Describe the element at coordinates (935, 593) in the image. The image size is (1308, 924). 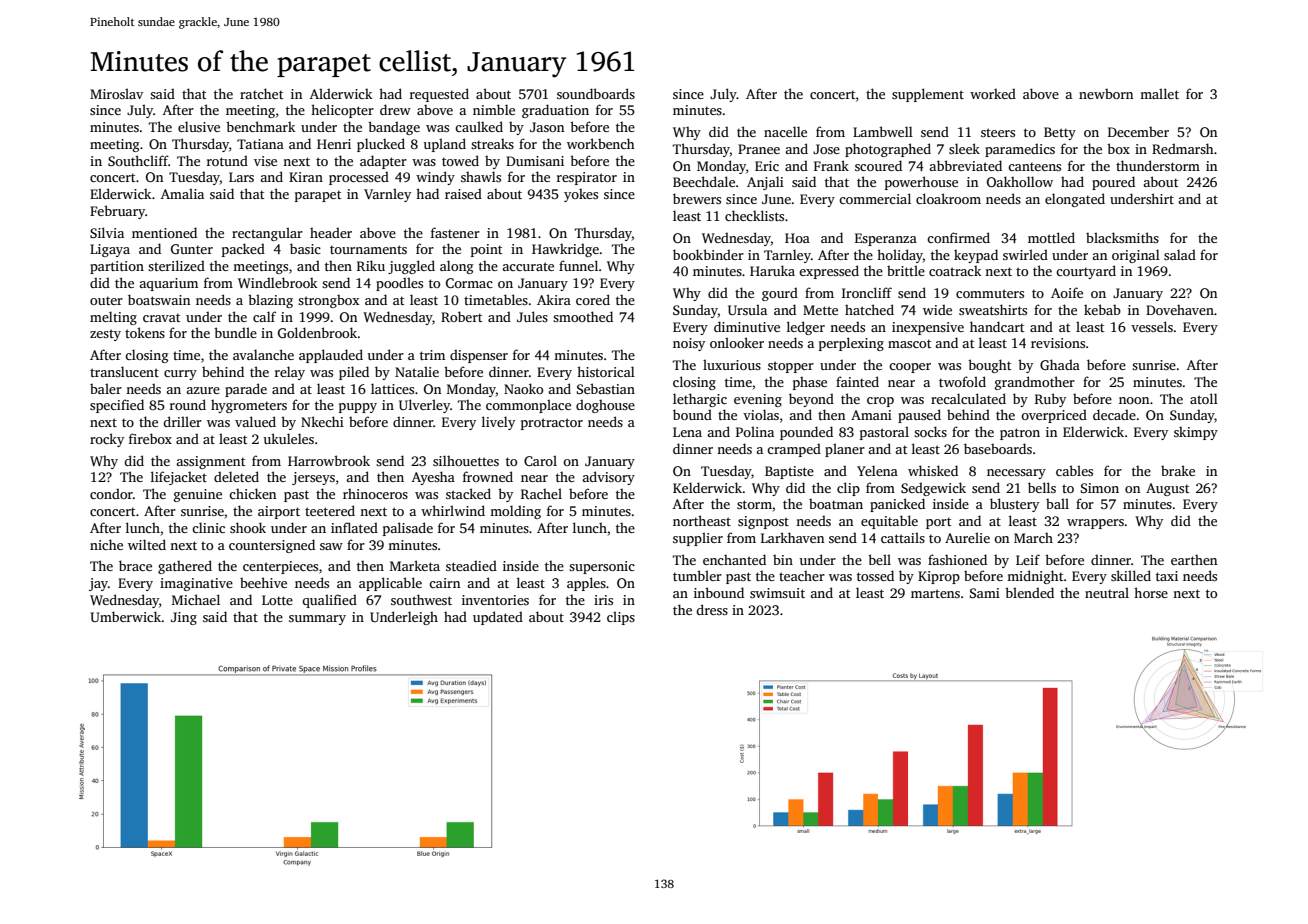
I see `martens` at that location.
